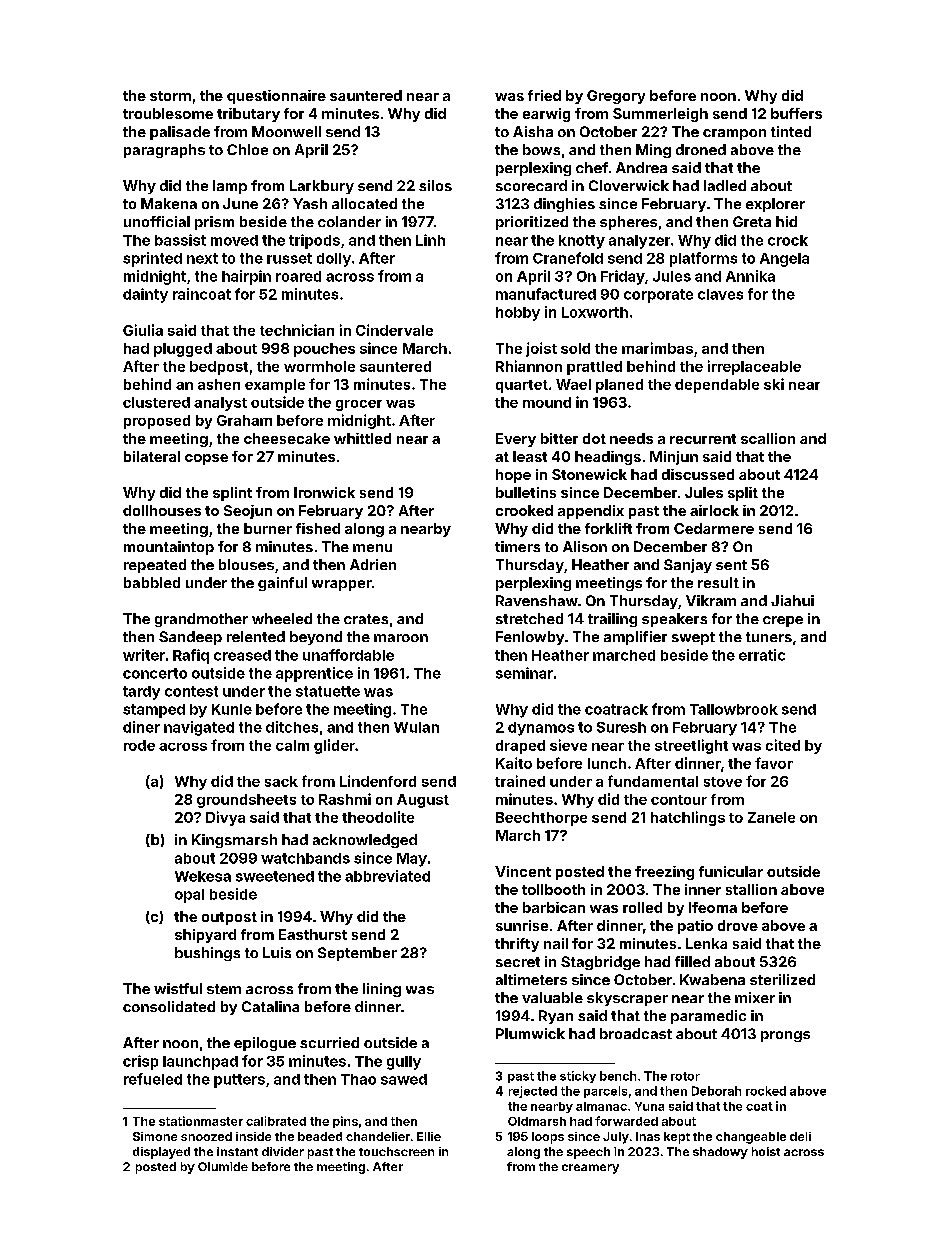 Image resolution: width=952 pixels, height=1233 pixels. Describe the element at coordinates (161, 1153) in the screenshot. I see `displayed` at that location.
